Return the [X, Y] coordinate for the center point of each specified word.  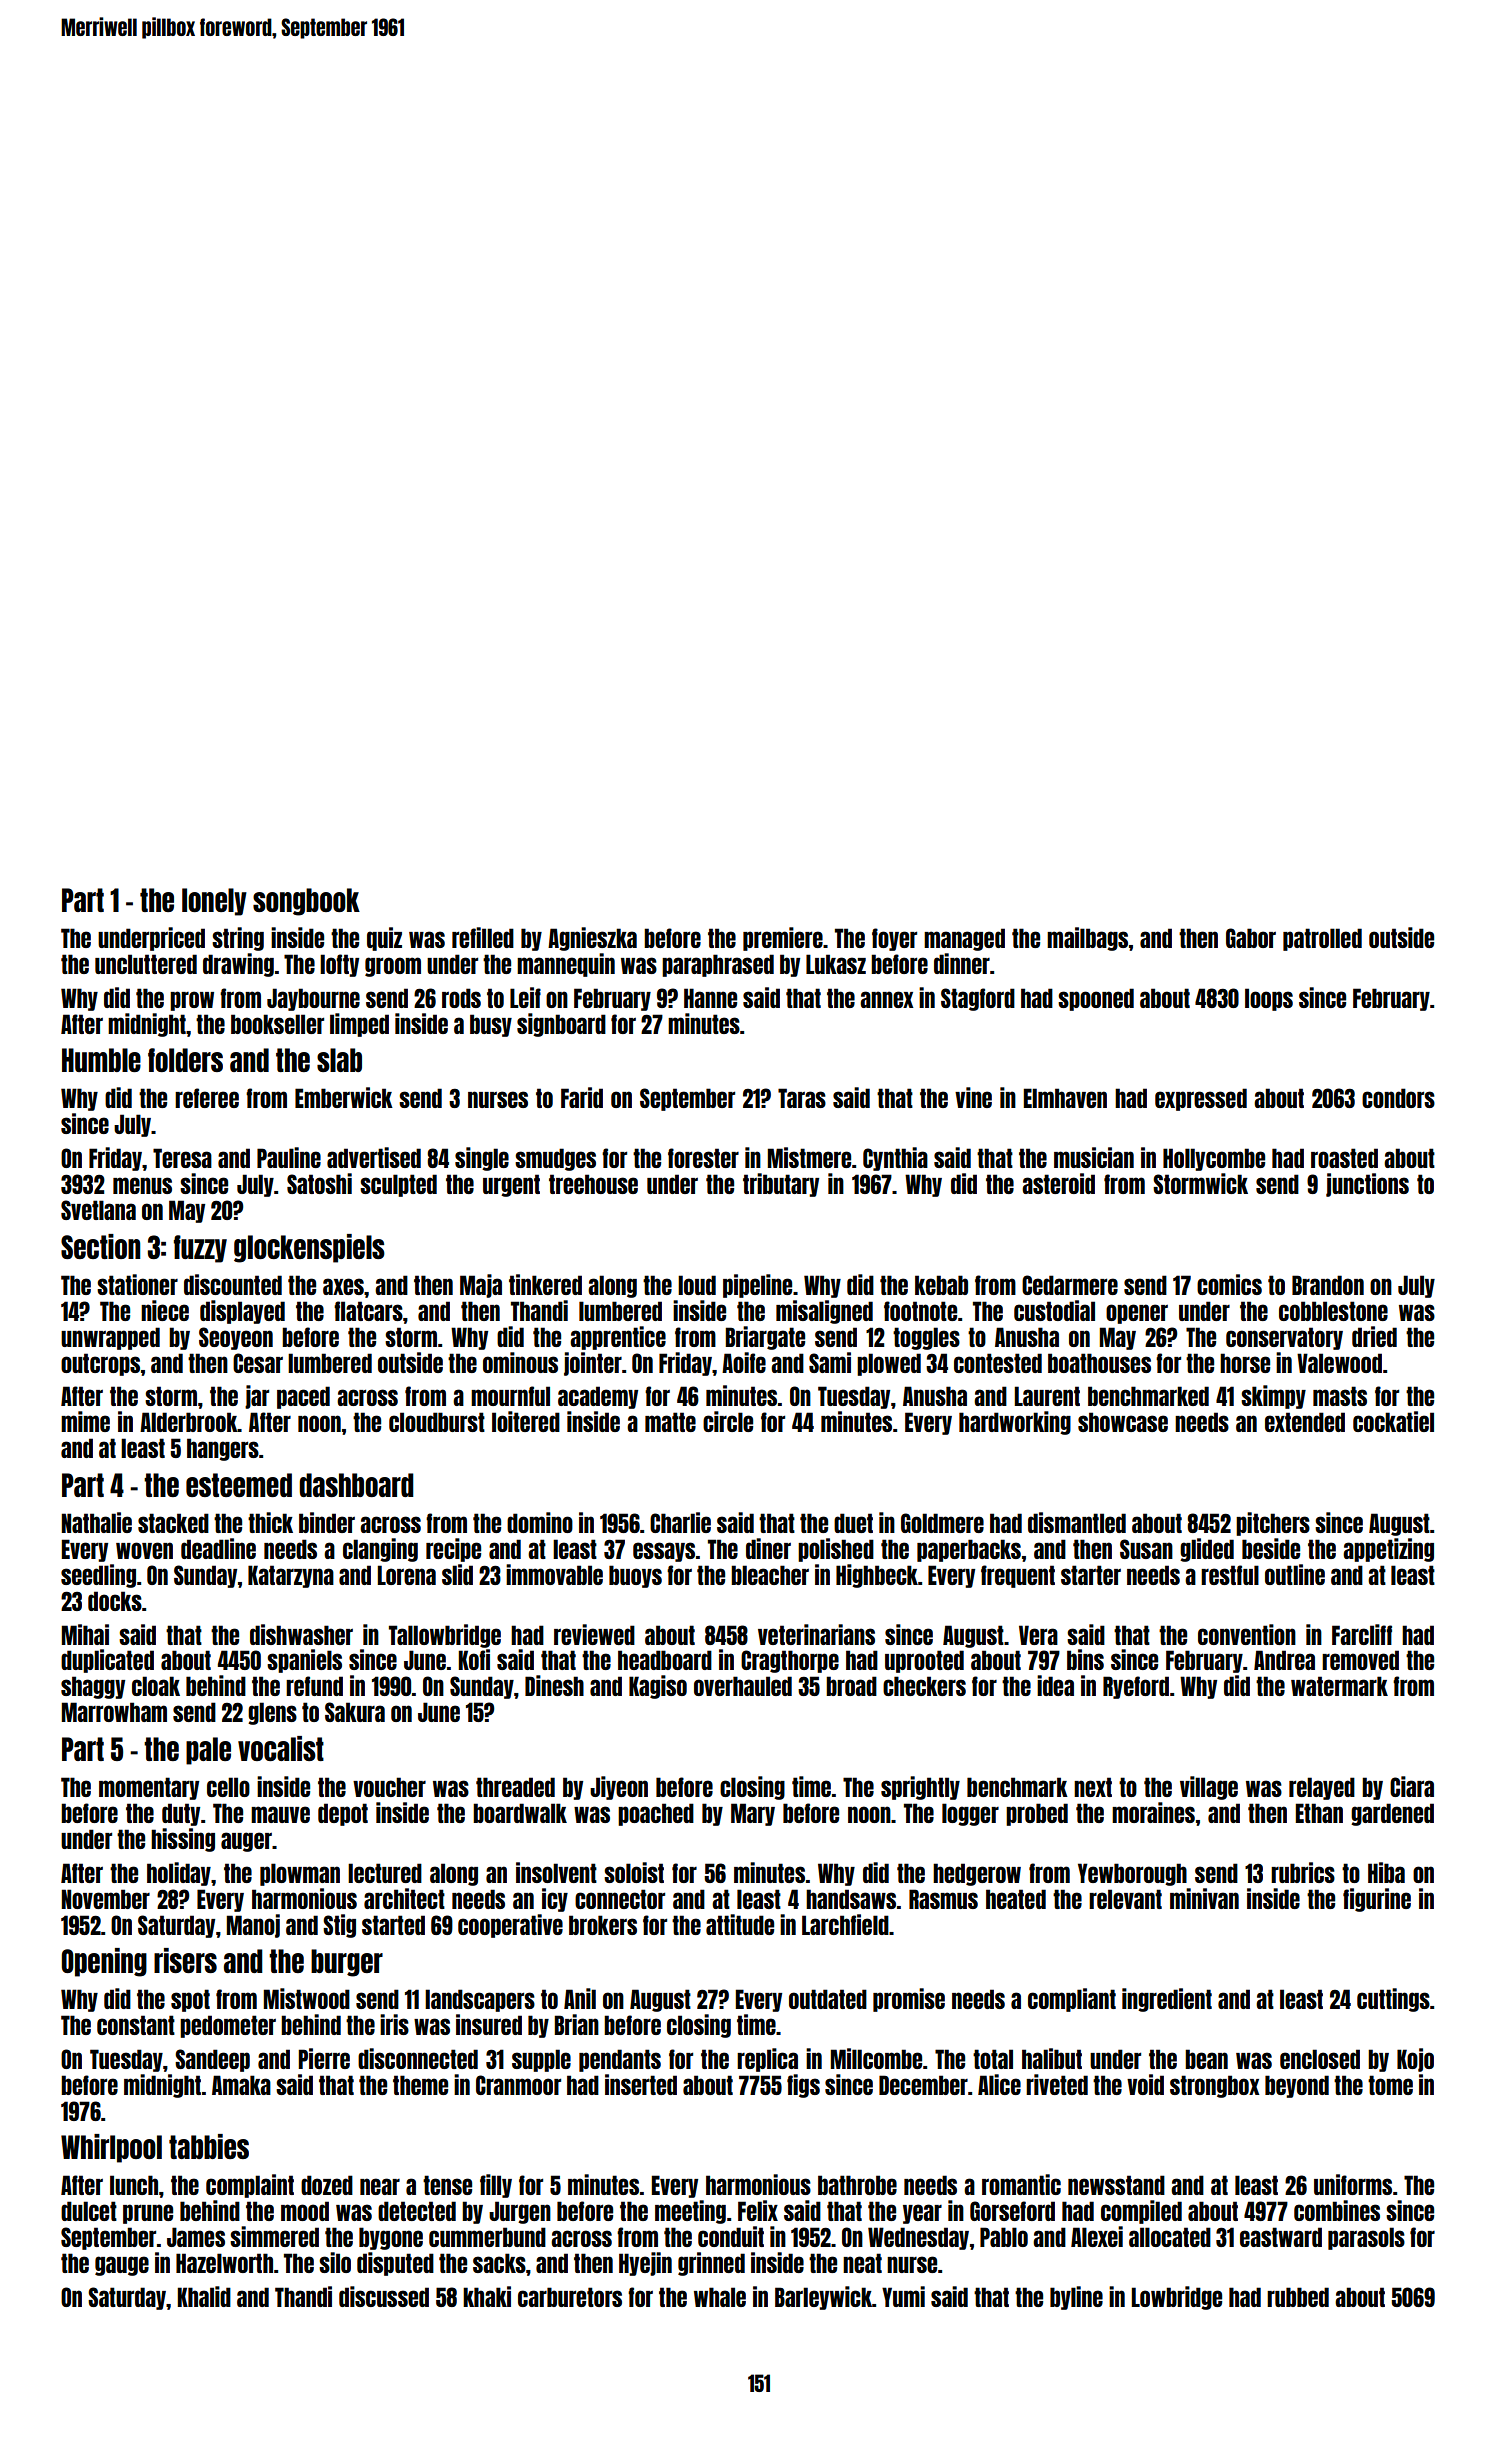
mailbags [1087, 939]
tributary [781, 1185]
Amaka [241, 2085]
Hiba [1386, 1872]
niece [165, 1310]
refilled [483, 937]
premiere [783, 939]
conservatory [1284, 1338]
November [106, 1899]
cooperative [510, 1926]
